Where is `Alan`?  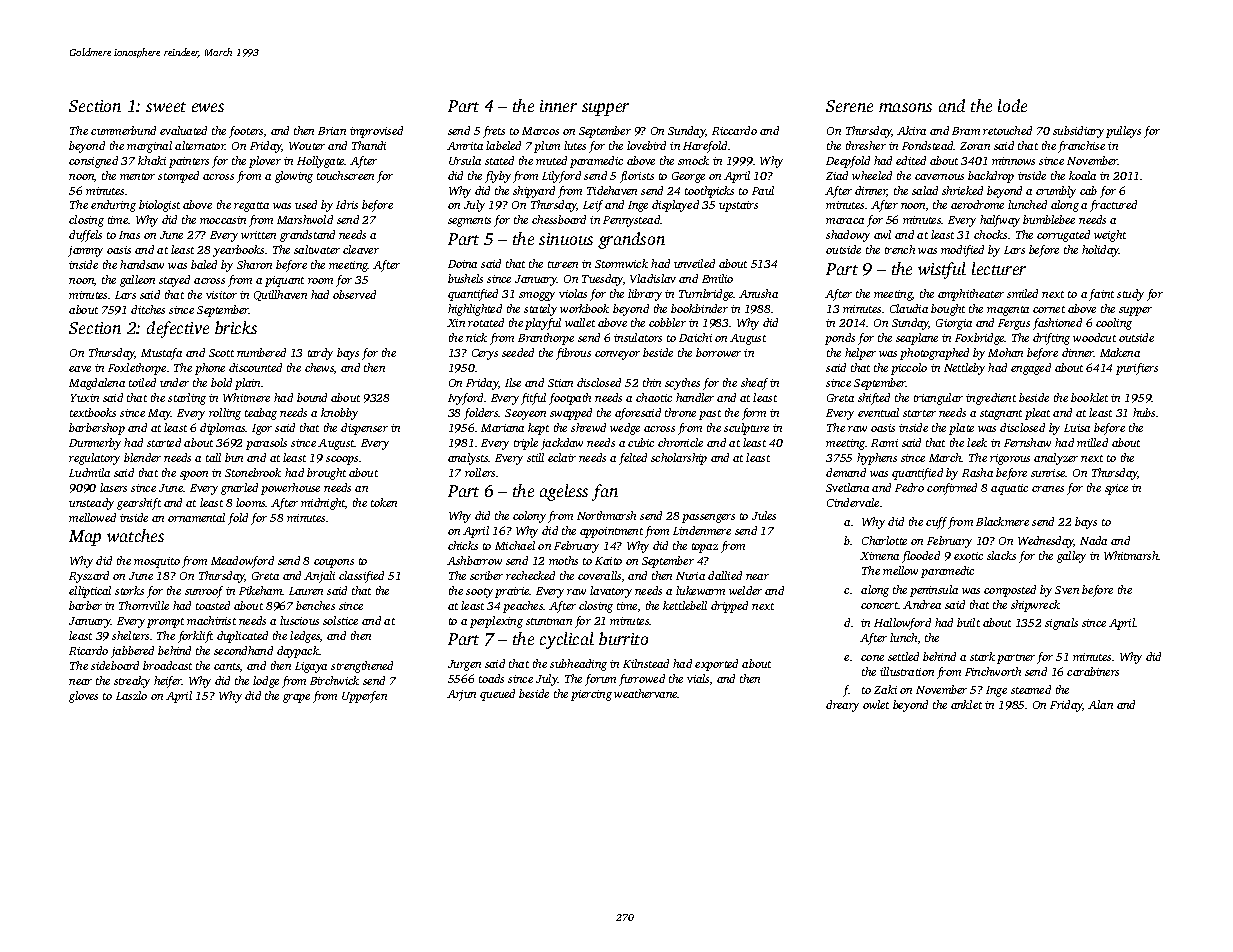 Alan is located at coordinates (1100, 704).
